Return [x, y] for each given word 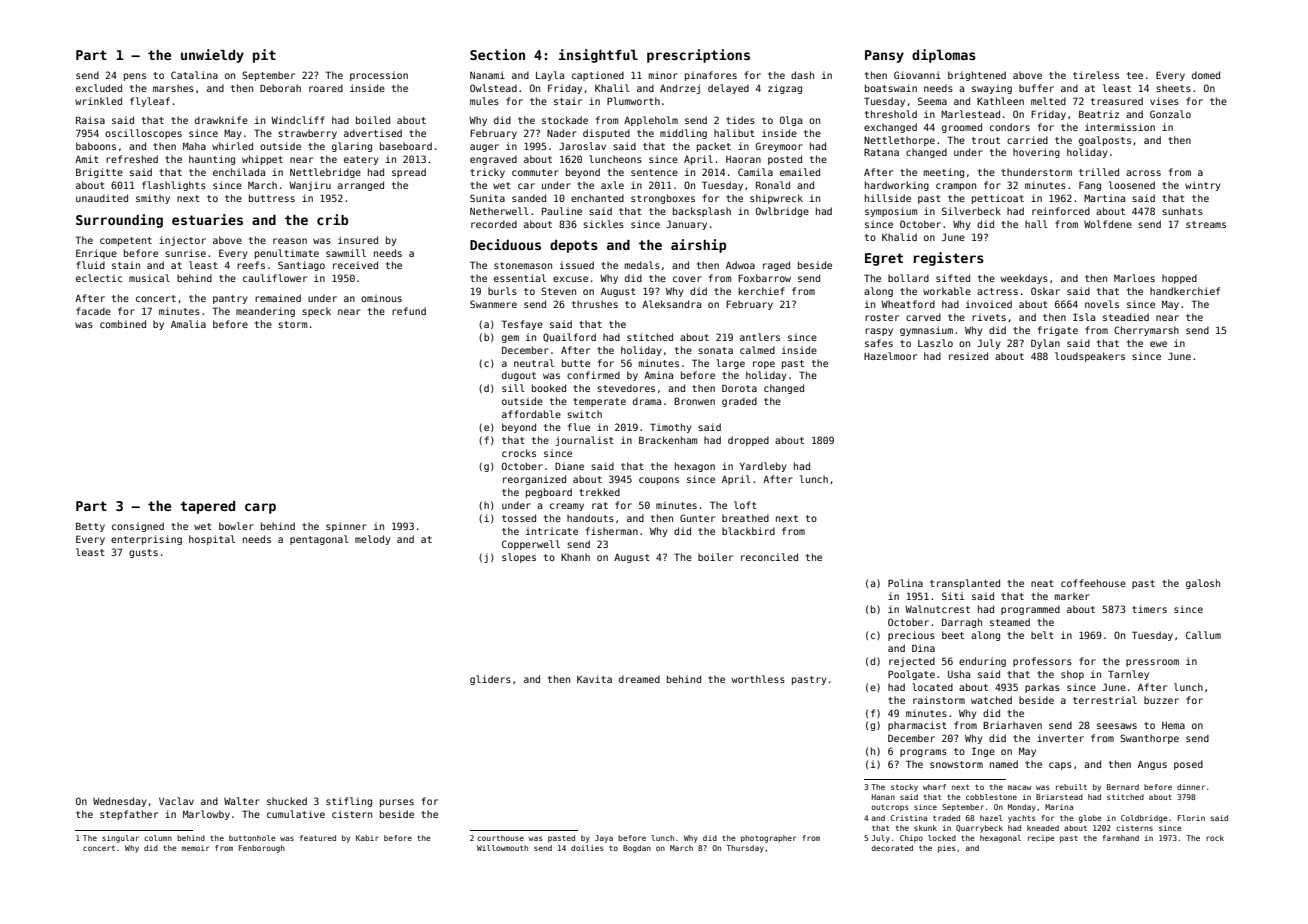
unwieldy [212, 56]
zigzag [785, 89]
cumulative [296, 814]
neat [1042, 583]
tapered [207, 507]
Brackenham [668, 440]
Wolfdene [1108, 224]
